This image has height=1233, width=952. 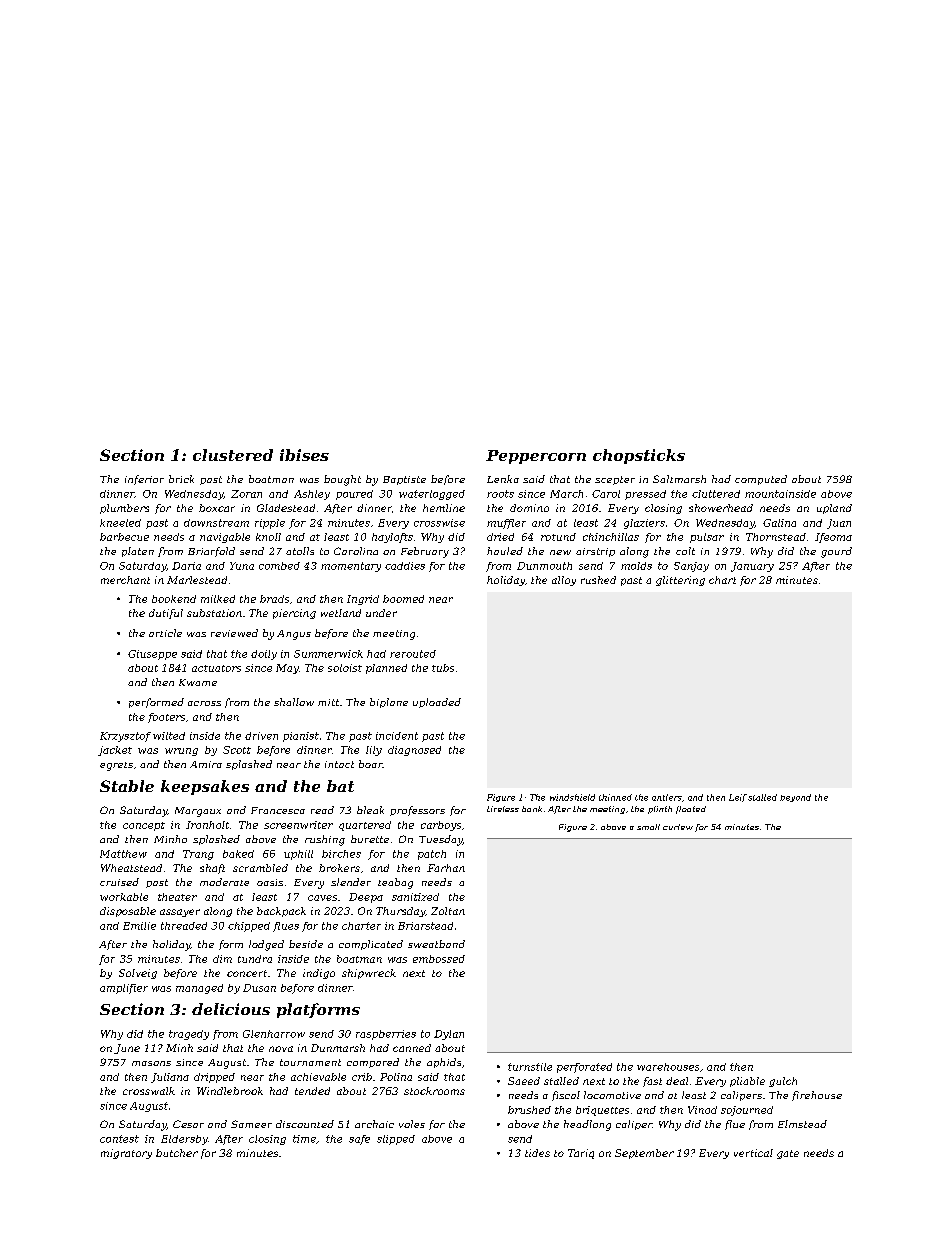 What do you see at coordinates (413, 654) in the image?
I see `rerouted` at bounding box center [413, 654].
